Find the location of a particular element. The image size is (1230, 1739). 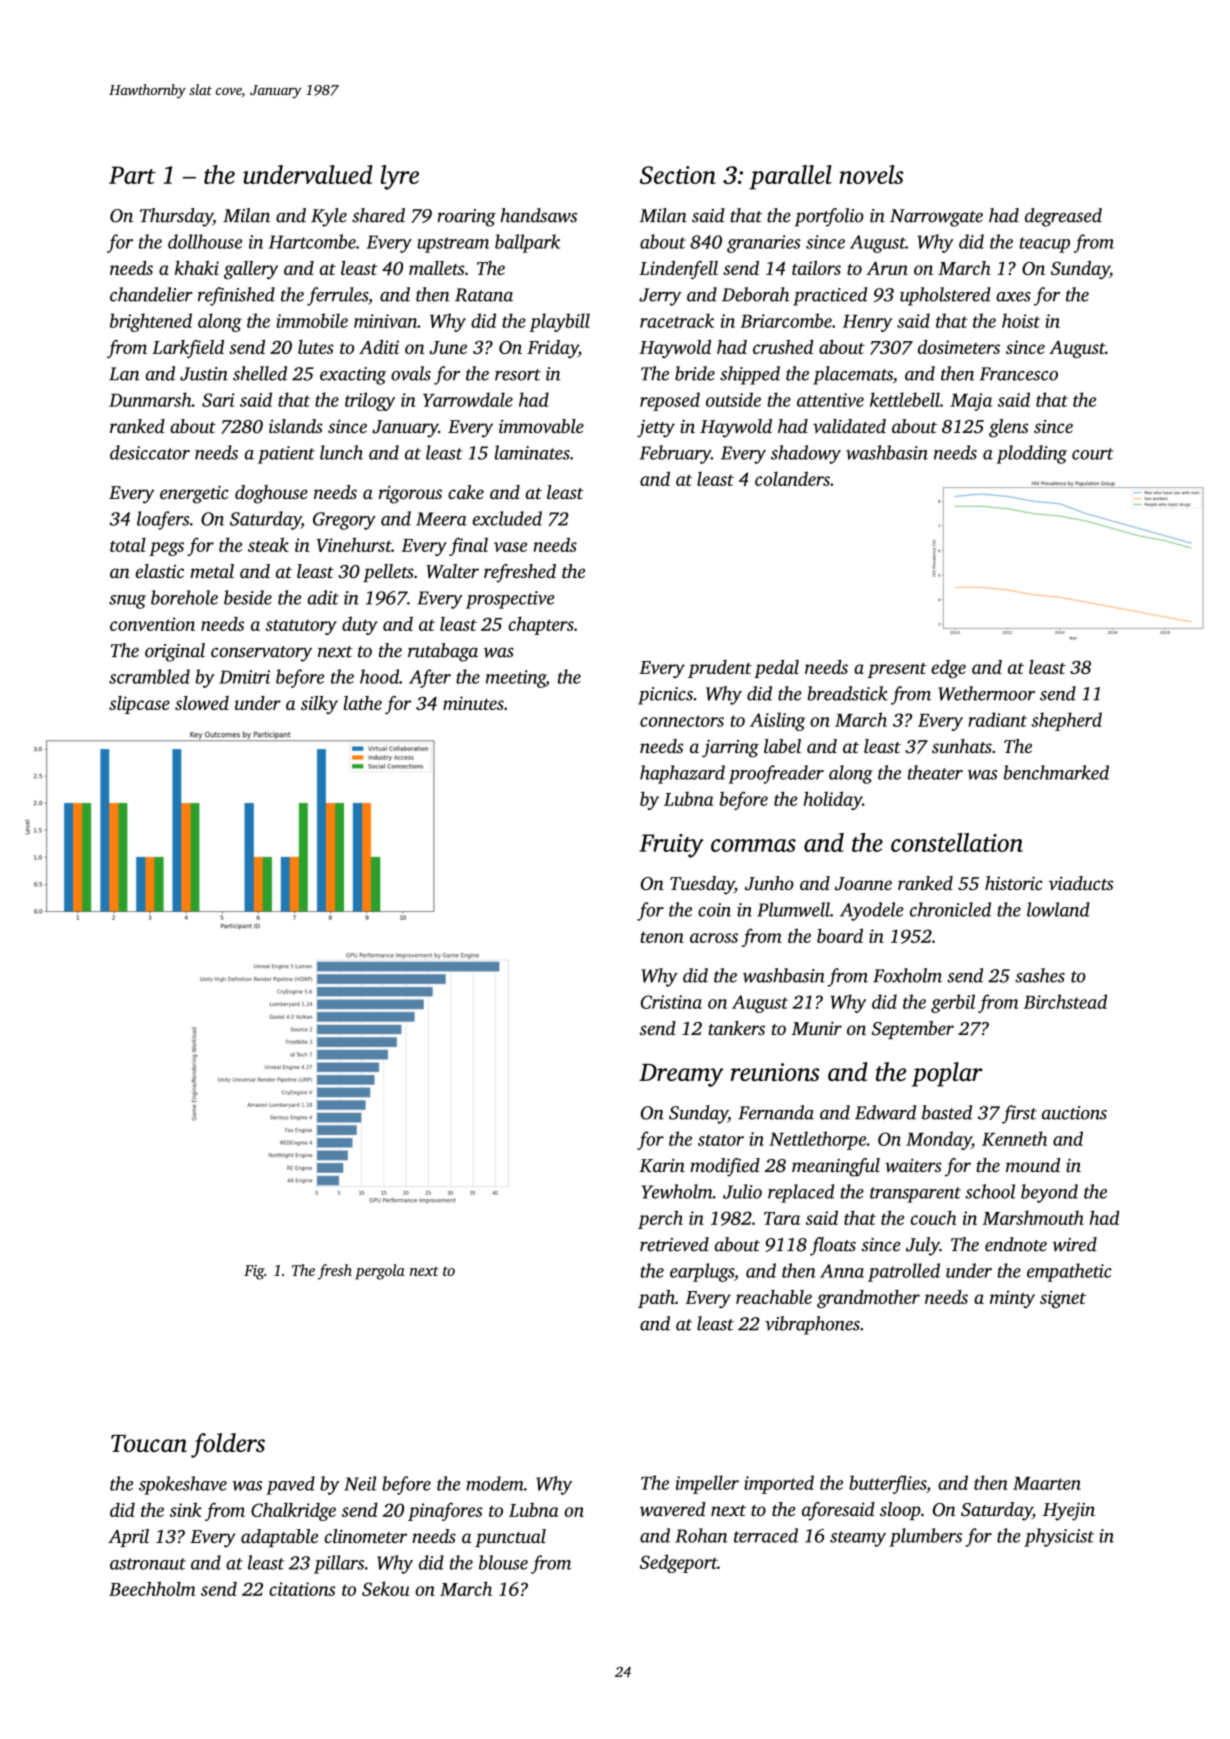

butterflies is located at coordinates (887, 1484).
